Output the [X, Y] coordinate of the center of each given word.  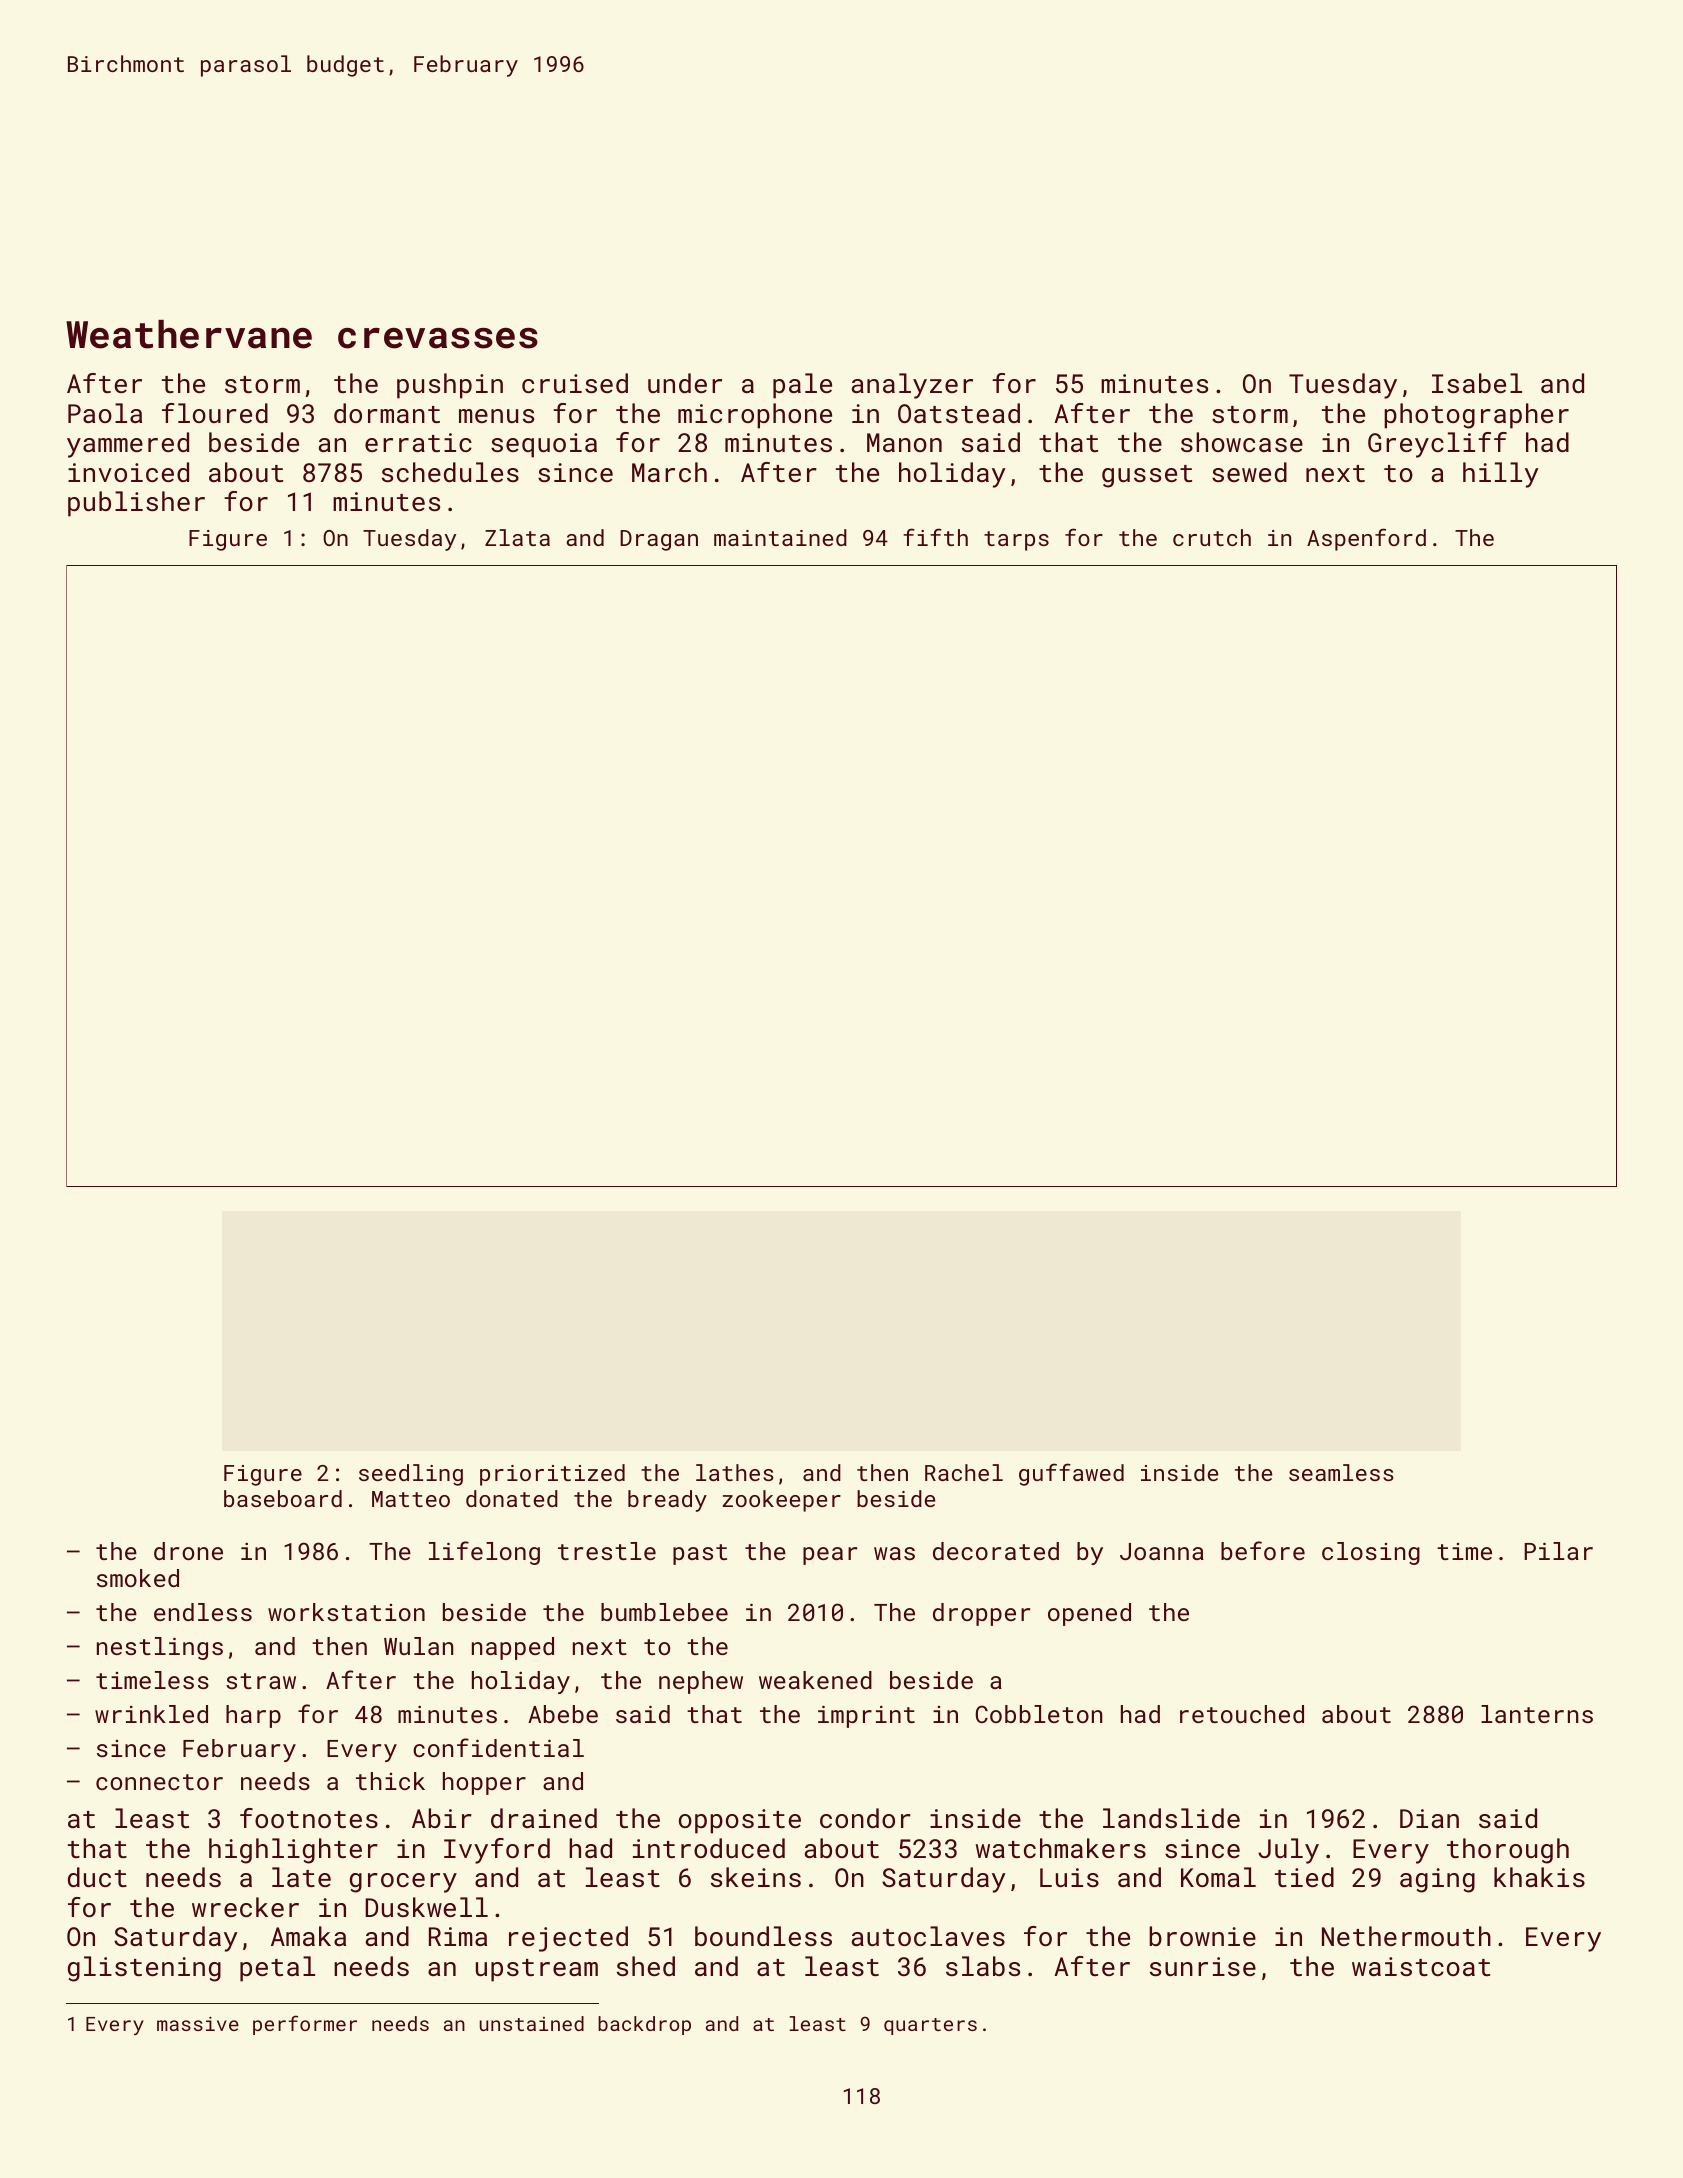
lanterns [1537, 1714]
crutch [1212, 537]
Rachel [964, 1472]
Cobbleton [1039, 1714]
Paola [105, 413]
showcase [1242, 442]
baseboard [283, 1498]
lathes [735, 1472]
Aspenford [1366, 539]
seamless [1341, 1472]
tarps [1016, 541]
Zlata [517, 537]
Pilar [1558, 1551]
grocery [403, 1883]
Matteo [411, 1499]
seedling [411, 1475]
